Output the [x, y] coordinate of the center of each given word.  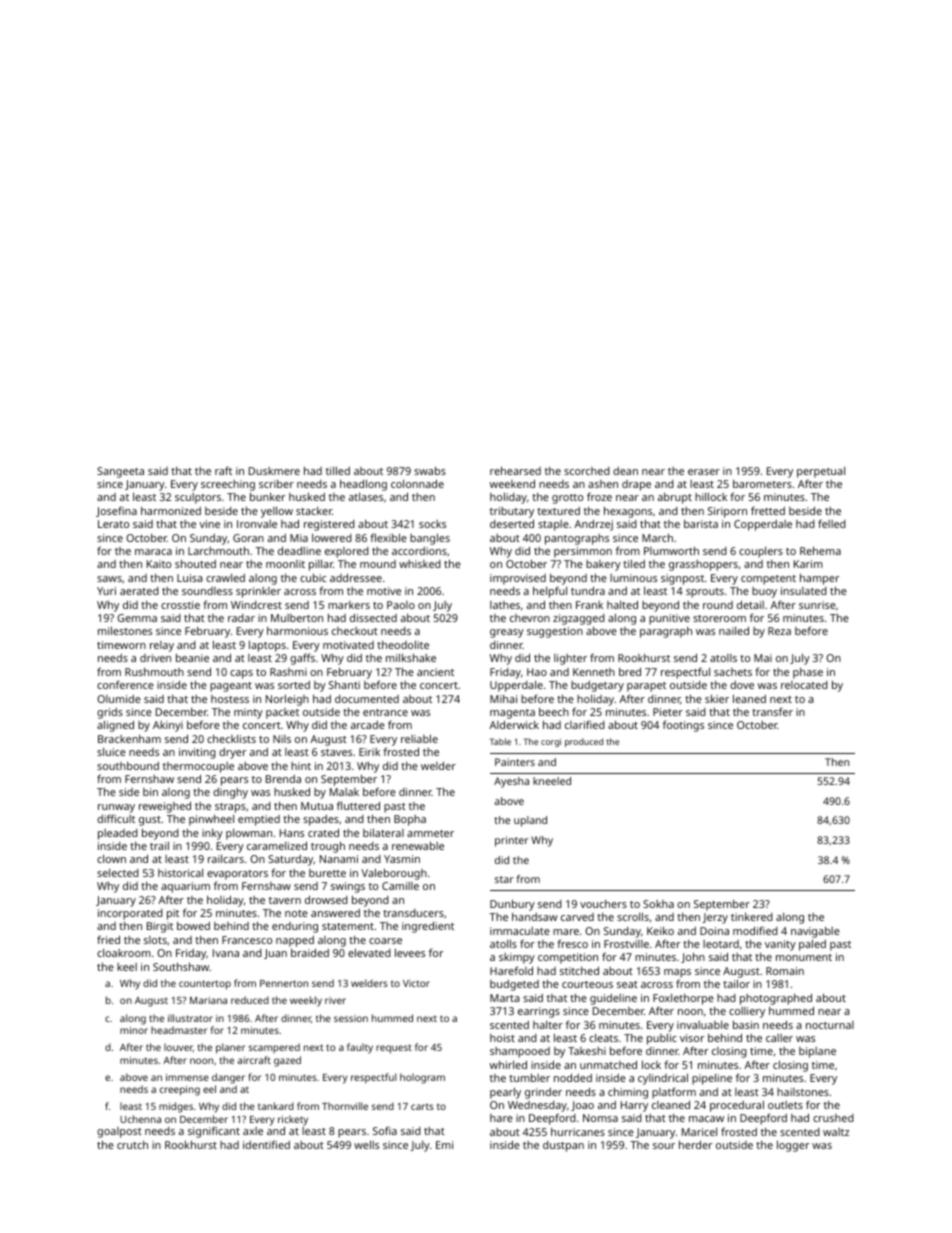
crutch [132, 1145]
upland [530, 821]
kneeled [552, 781]
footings [683, 726]
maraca [153, 552]
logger [793, 1146]
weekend [512, 483]
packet [282, 713]
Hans [292, 833]
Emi [444, 1145]
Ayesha [511, 782]
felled [832, 523]
